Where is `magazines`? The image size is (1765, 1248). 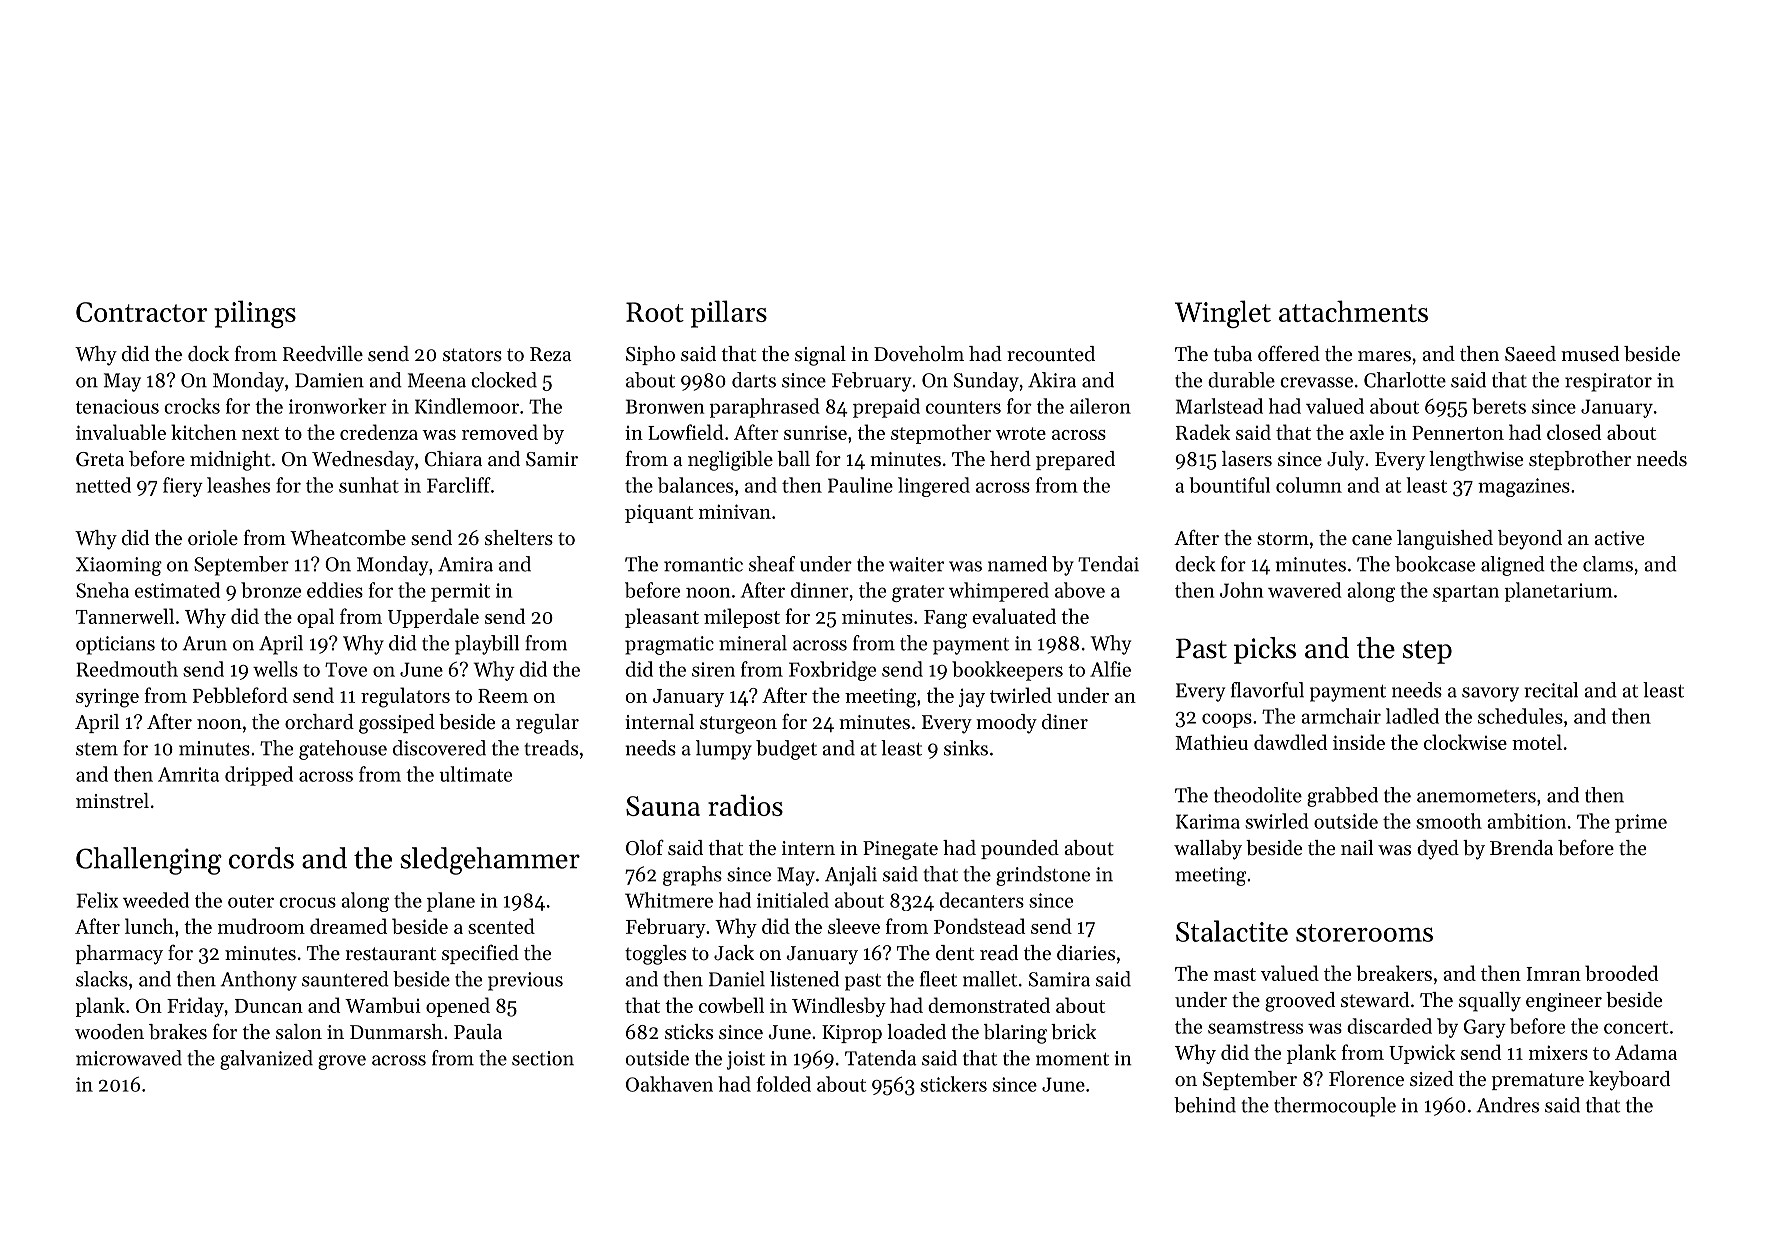 magazines is located at coordinates (1524, 487).
